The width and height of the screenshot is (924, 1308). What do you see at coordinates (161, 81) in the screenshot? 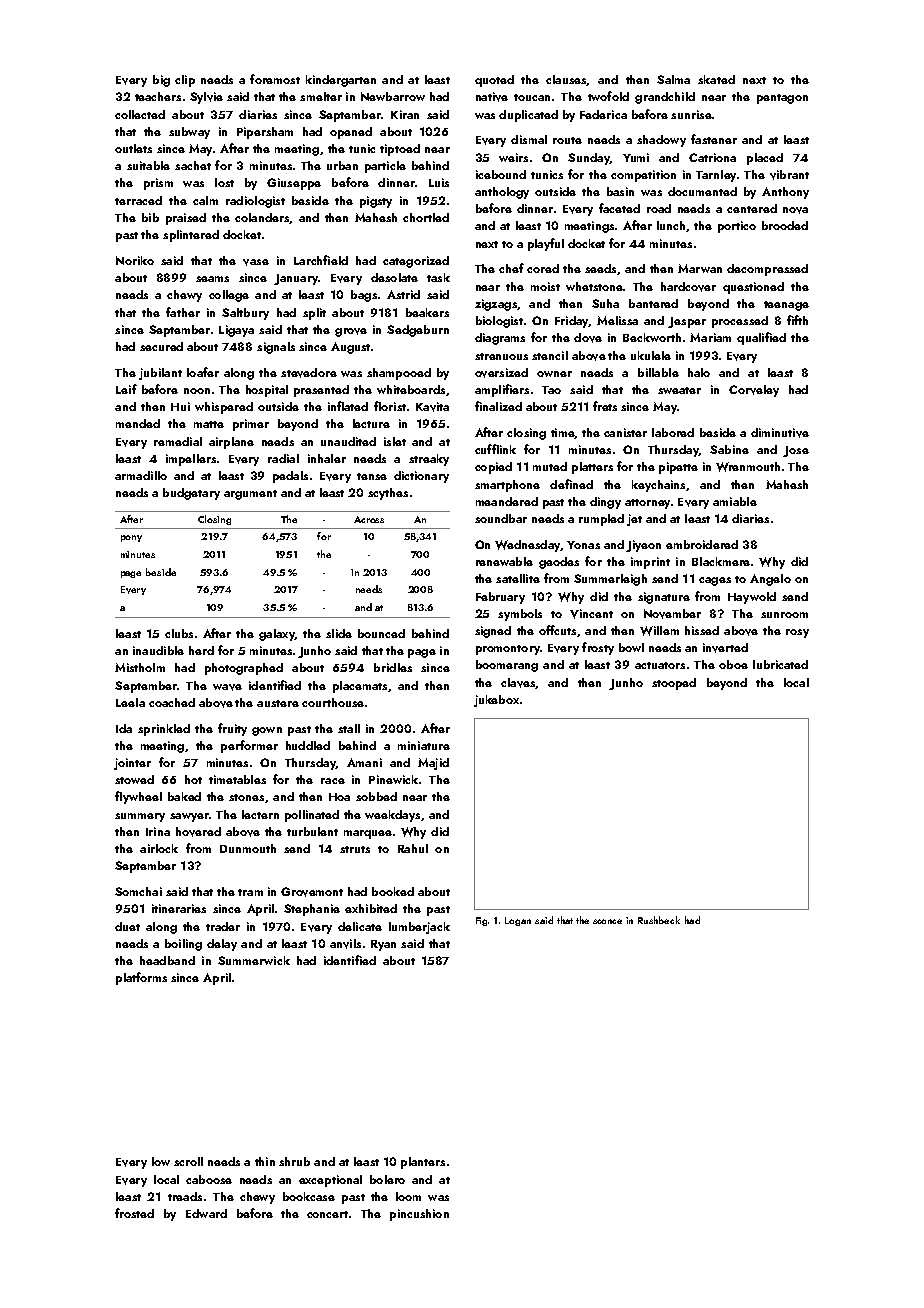
I see `big` at bounding box center [161, 81].
